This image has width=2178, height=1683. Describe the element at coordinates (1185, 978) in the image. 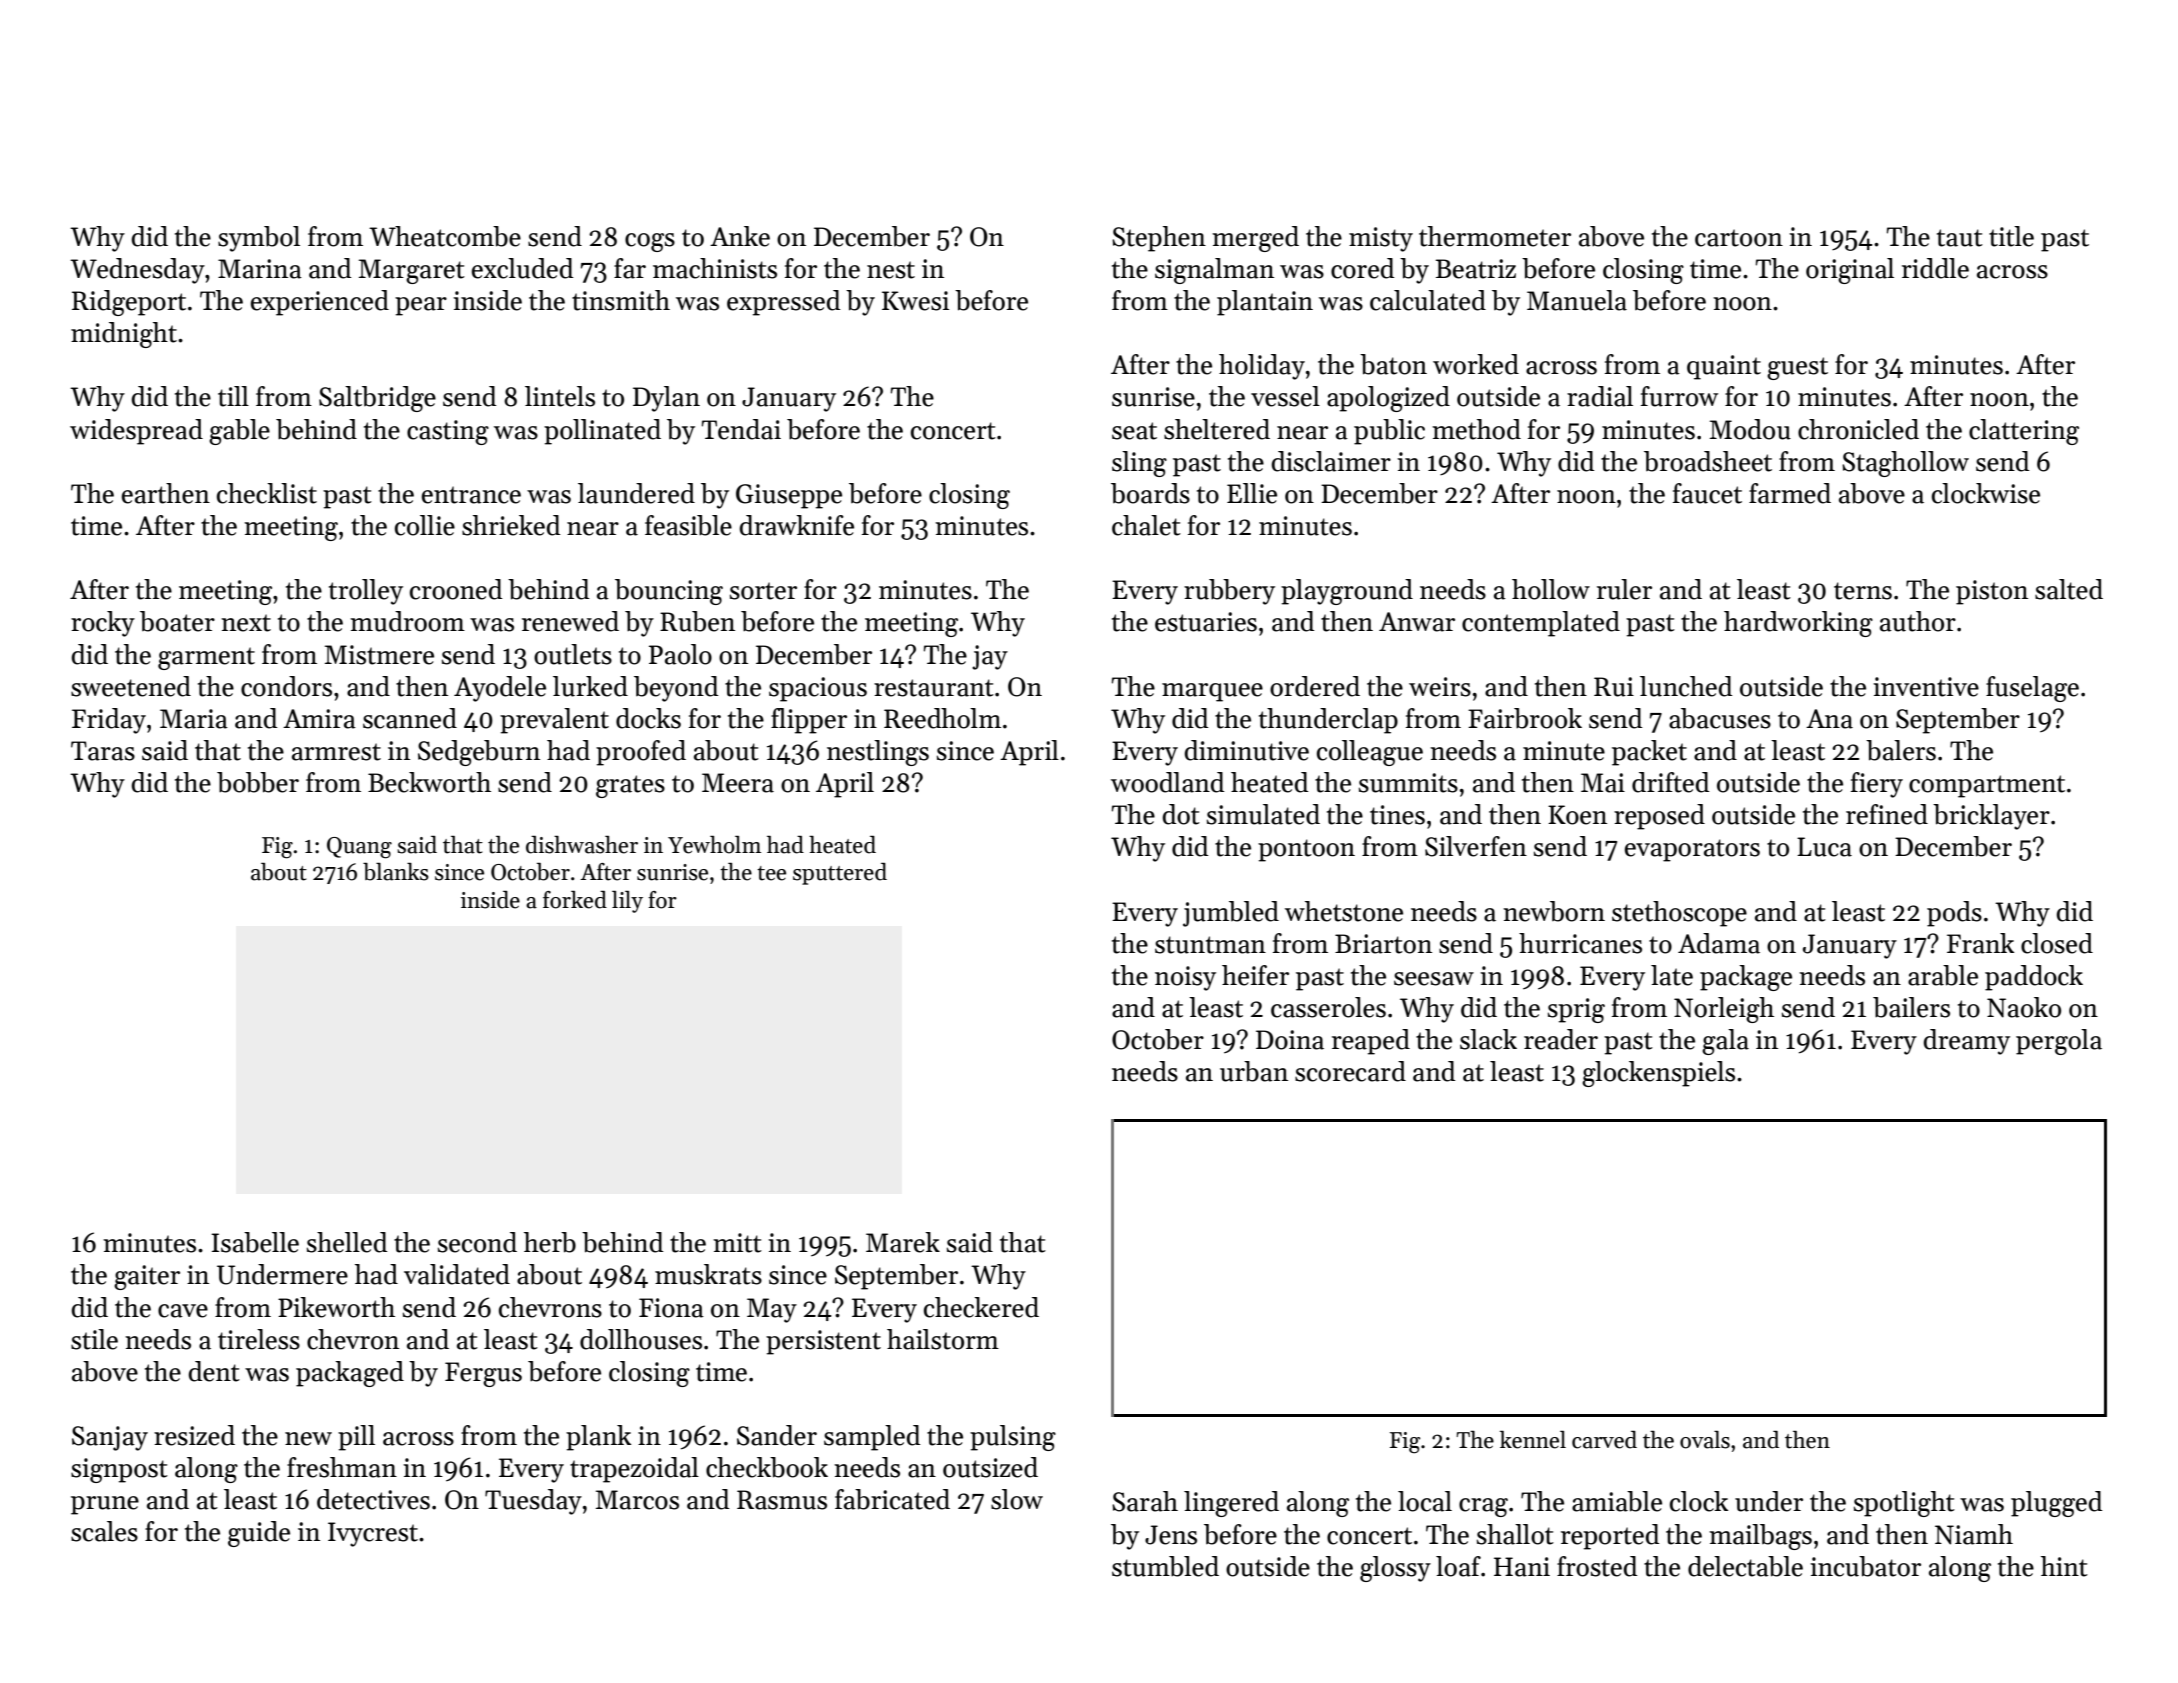

I see `noisy` at that location.
